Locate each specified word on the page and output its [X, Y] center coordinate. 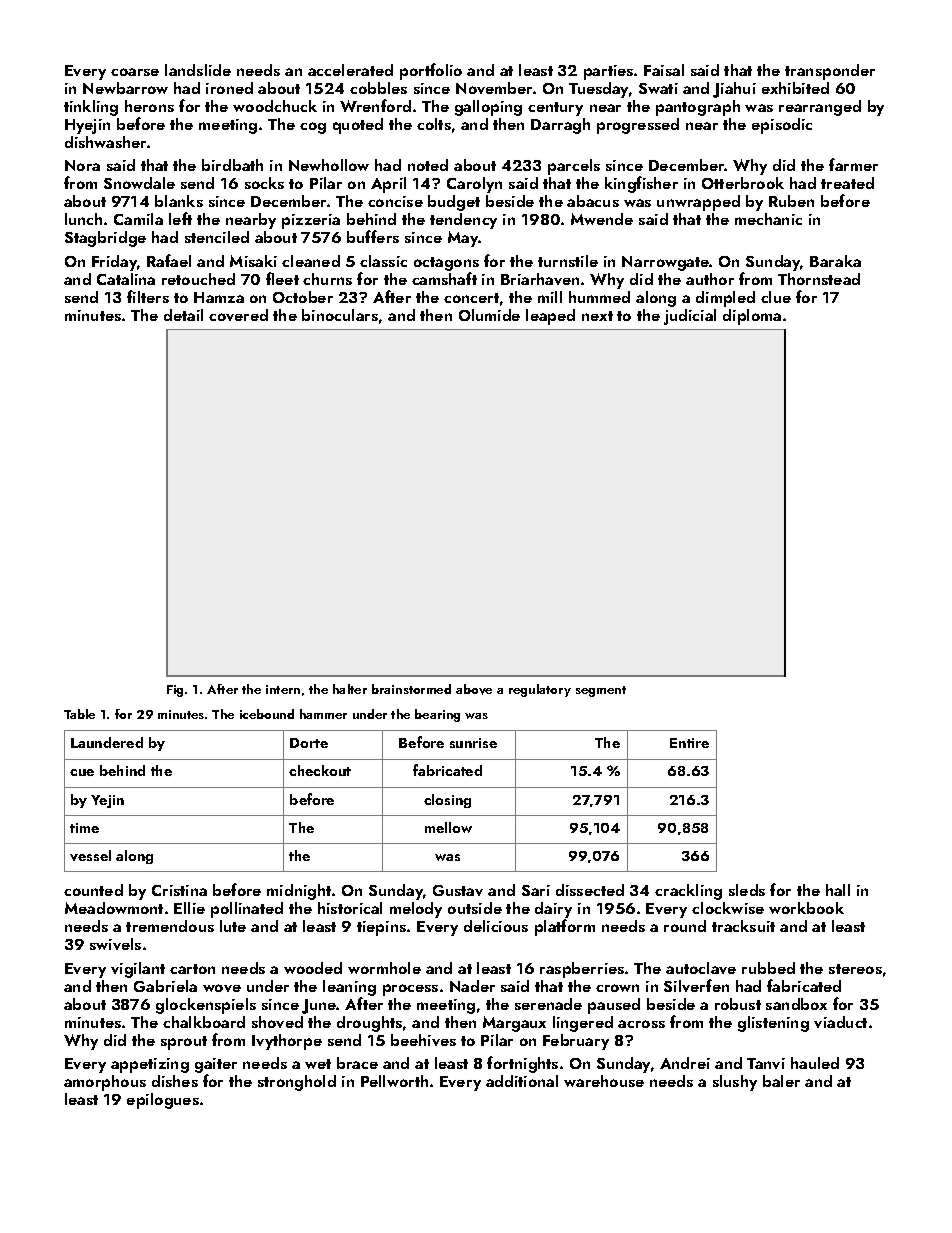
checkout [320, 770]
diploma [752, 317]
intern [283, 689]
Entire [689, 743]
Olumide [489, 315]
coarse [135, 72]
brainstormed [411, 689]
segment [601, 691]
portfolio [431, 71]
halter [350, 689]
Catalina [126, 279]
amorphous [105, 1083]
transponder [830, 72]
